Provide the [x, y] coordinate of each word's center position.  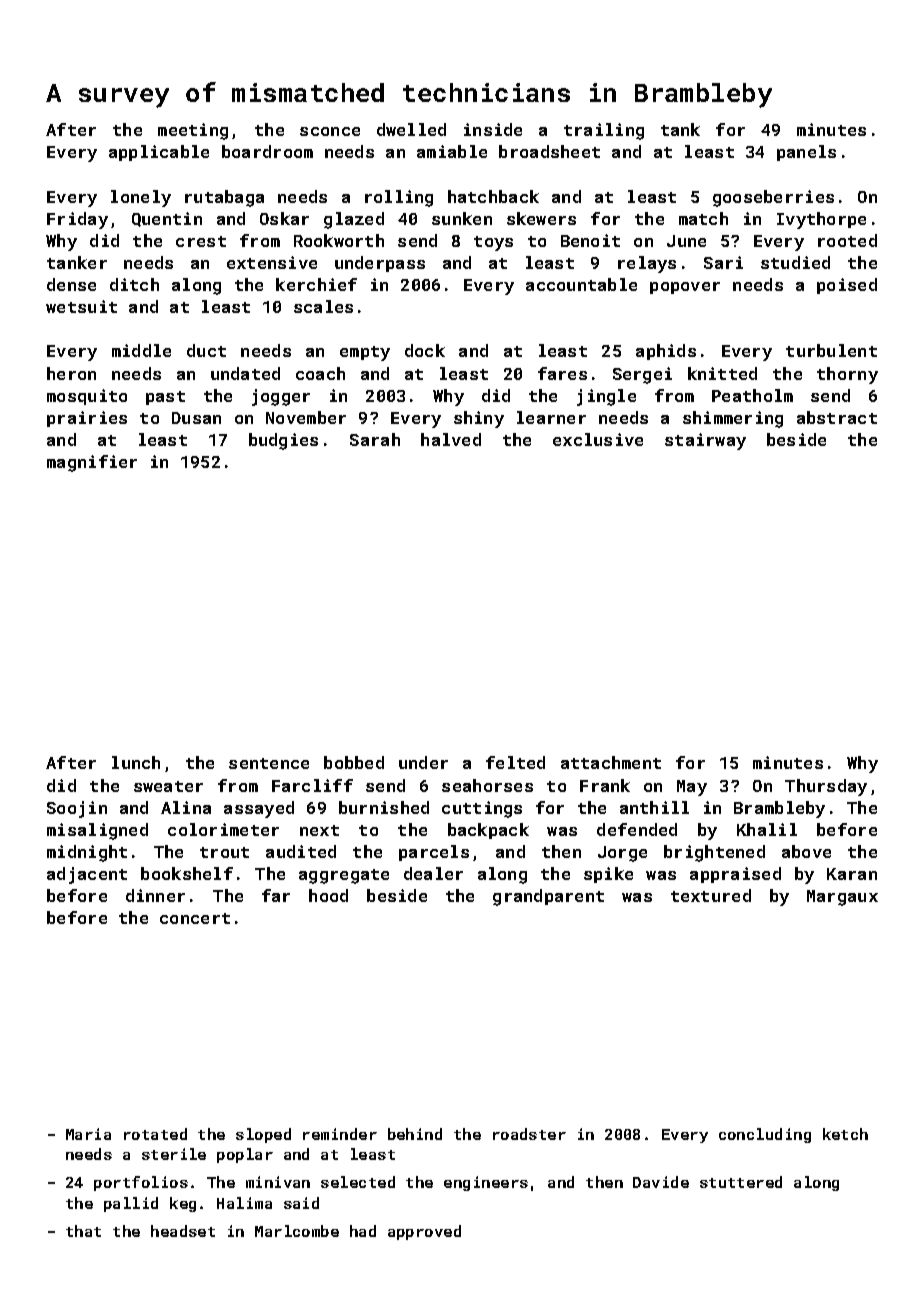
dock [425, 350]
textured [711, 895]
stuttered [741, 1182]
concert [195, 918]
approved [424, 1232]
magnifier [92, 463]
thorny [847, 375]
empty [365, 353]
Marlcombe [297, 1231]
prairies [87, 419]
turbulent [831, 350]
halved [451, 439]
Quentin [167, 219]
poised [847, 286]
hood [328, 895]
